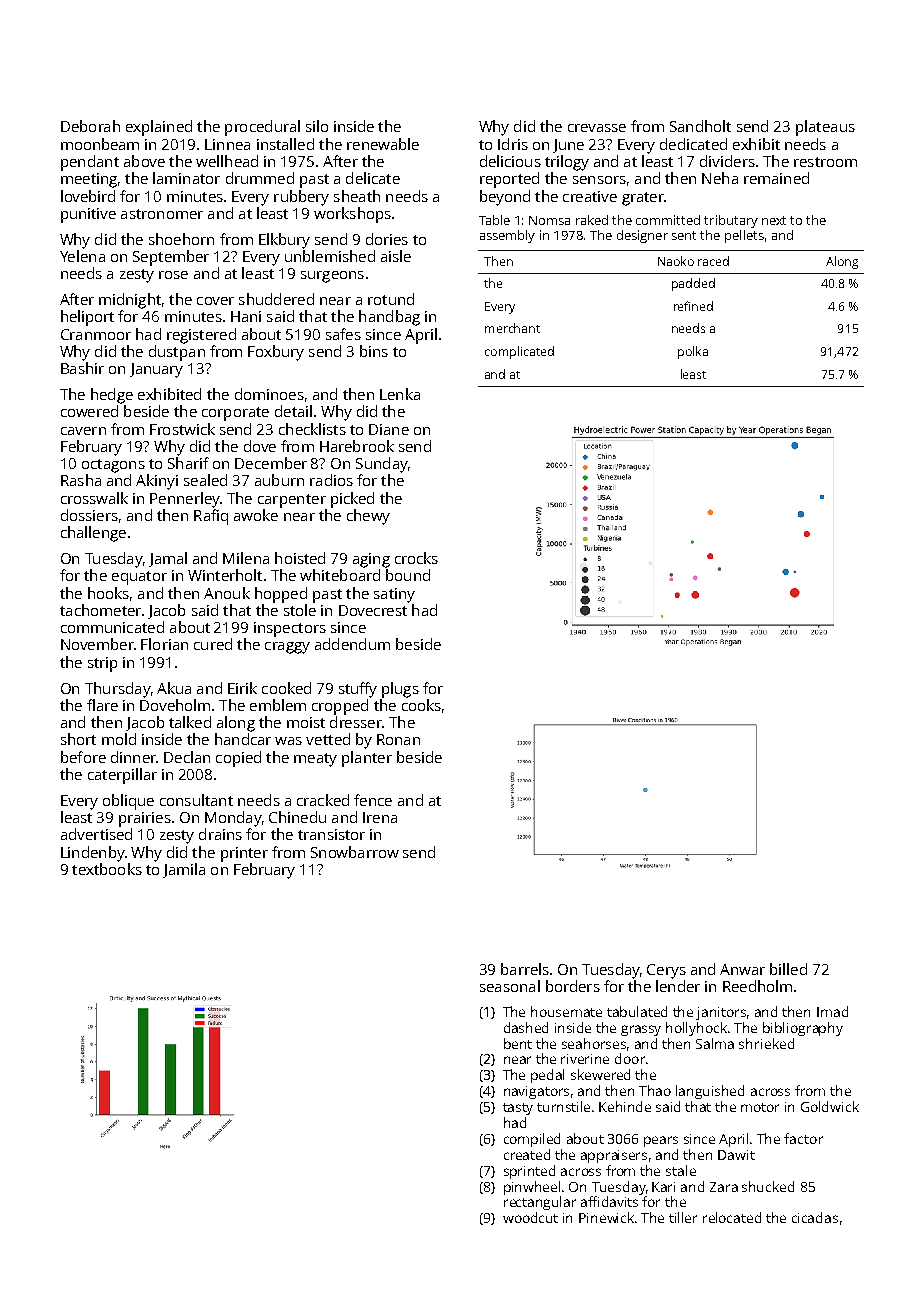 Image resolution: width=924 pixels, height=1308 pixels. Describe the element at coordinates (525, 969) in the screenshot. I see `barrels` at that location.
